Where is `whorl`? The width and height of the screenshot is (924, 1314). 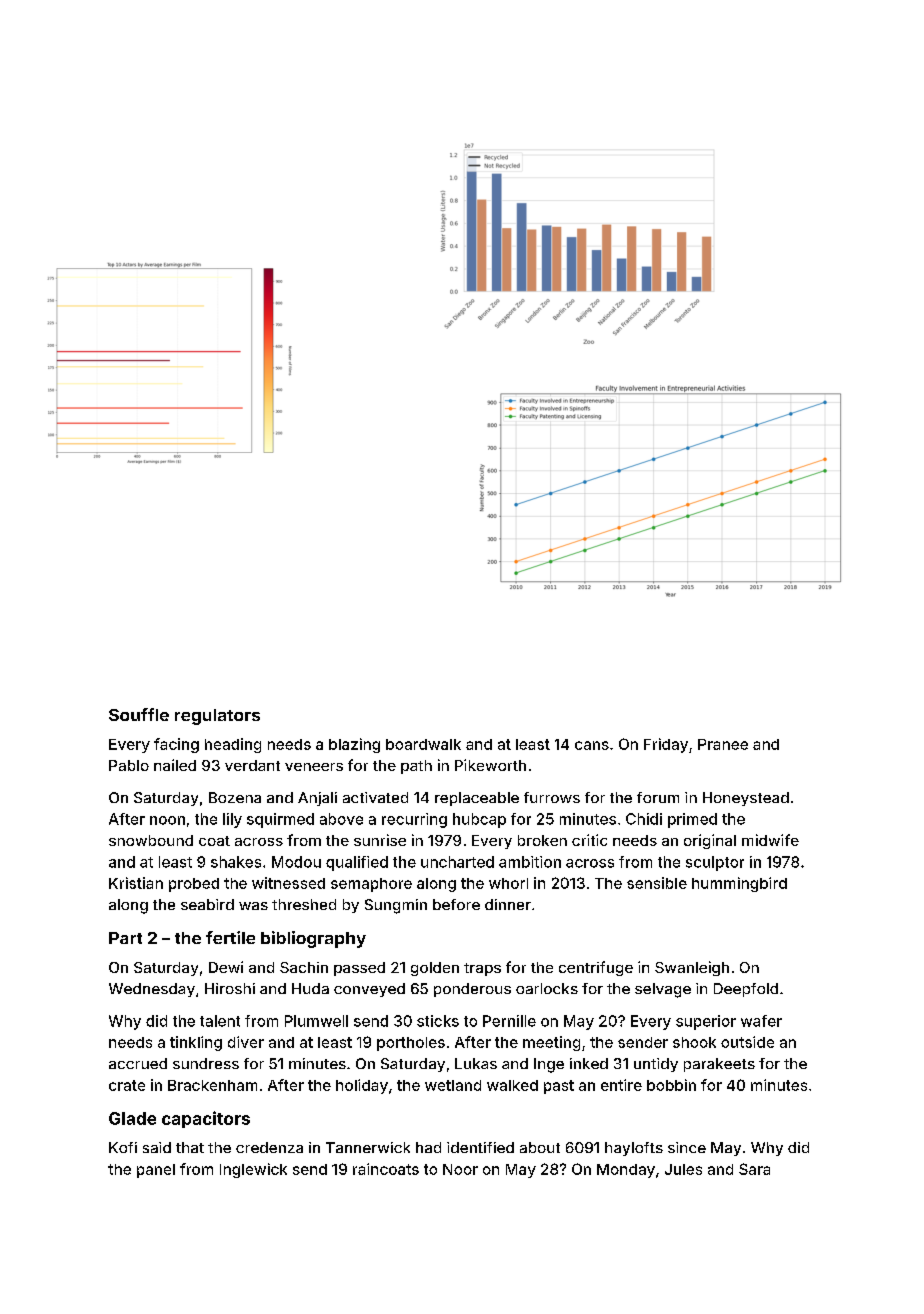
whorl is located at coordinates (508, 883).
